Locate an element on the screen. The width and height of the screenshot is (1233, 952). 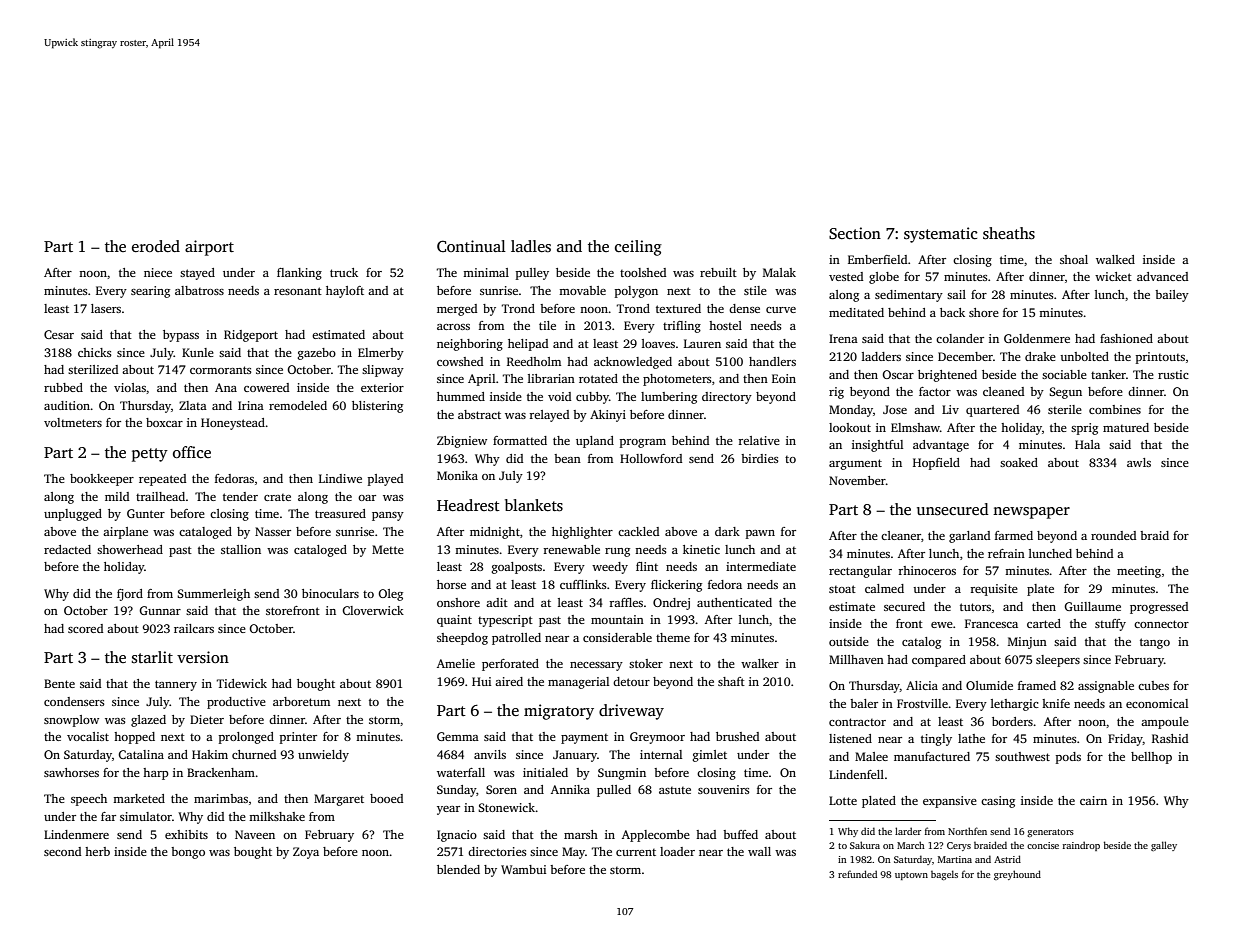
repeated is located at coordinates (162, 480).
